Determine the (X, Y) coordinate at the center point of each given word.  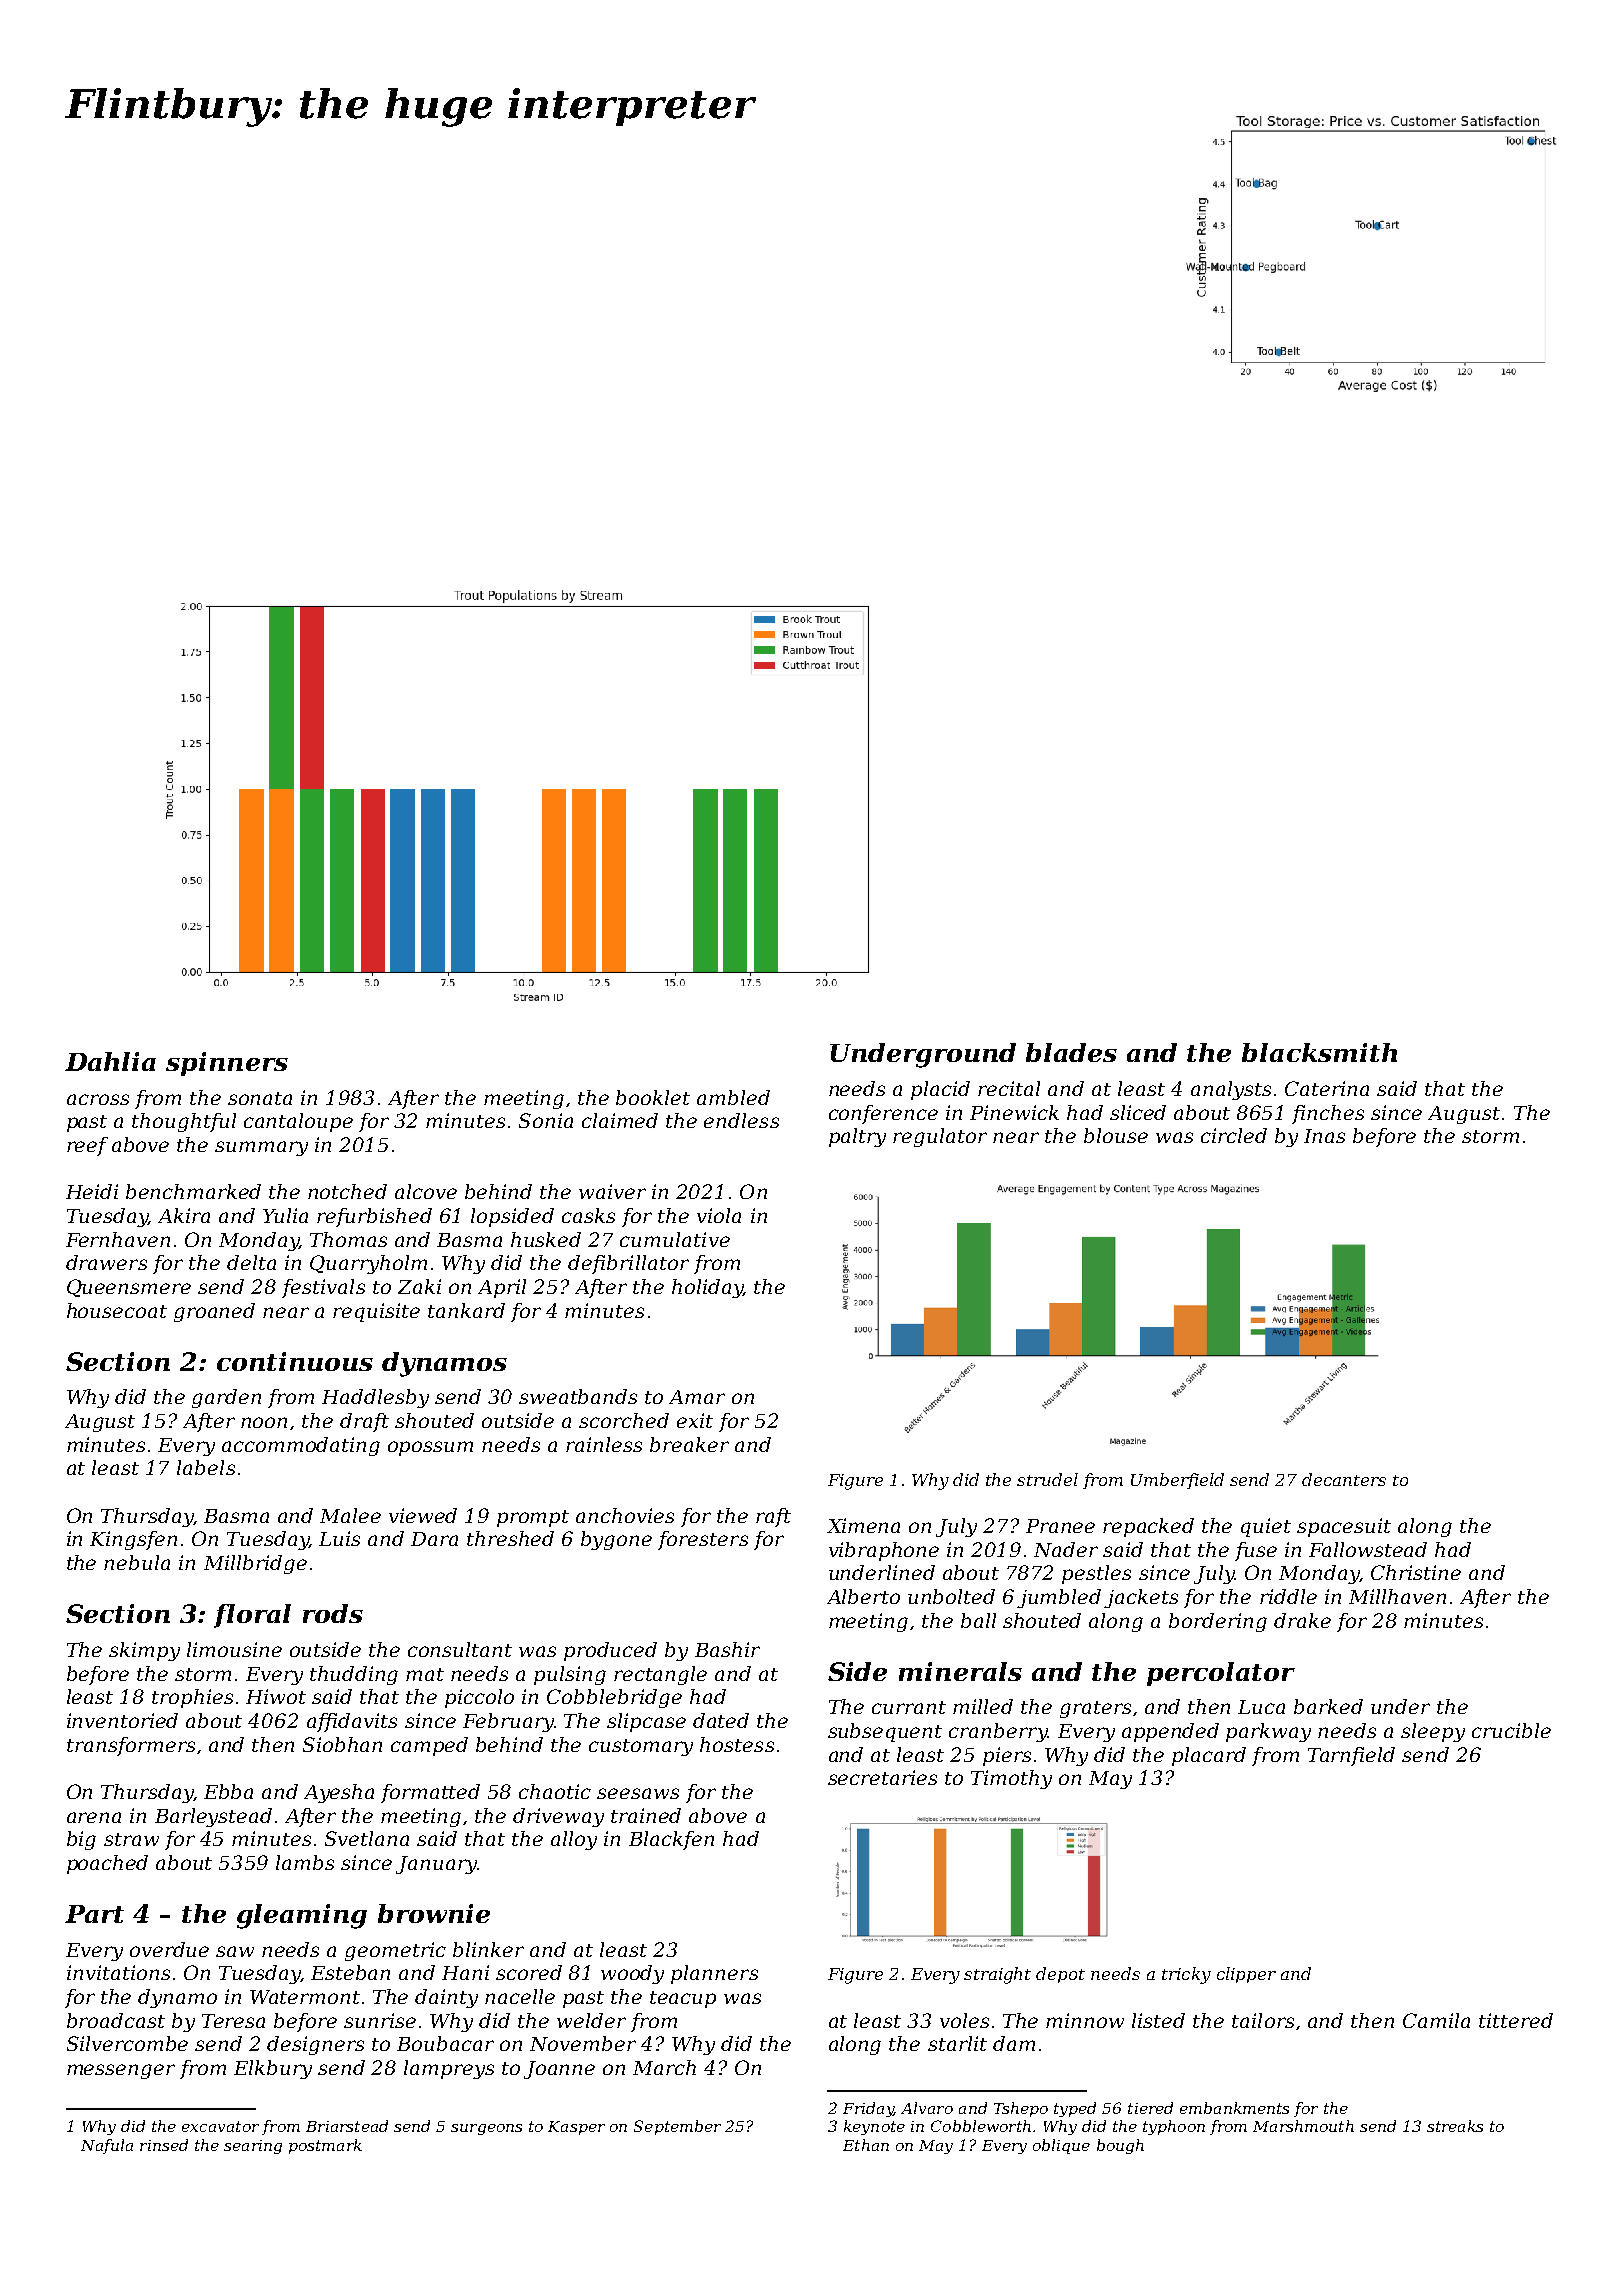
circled (1234, 1135)
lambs (305, 1862)
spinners (227, 1064)
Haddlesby (375, 1398)
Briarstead (347, 2126)
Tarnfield (1351, 1756)
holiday (707, 1288)
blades (1071, 1052)
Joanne (559, 2070)
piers (1007, 1756)
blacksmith (1319, 1052)
